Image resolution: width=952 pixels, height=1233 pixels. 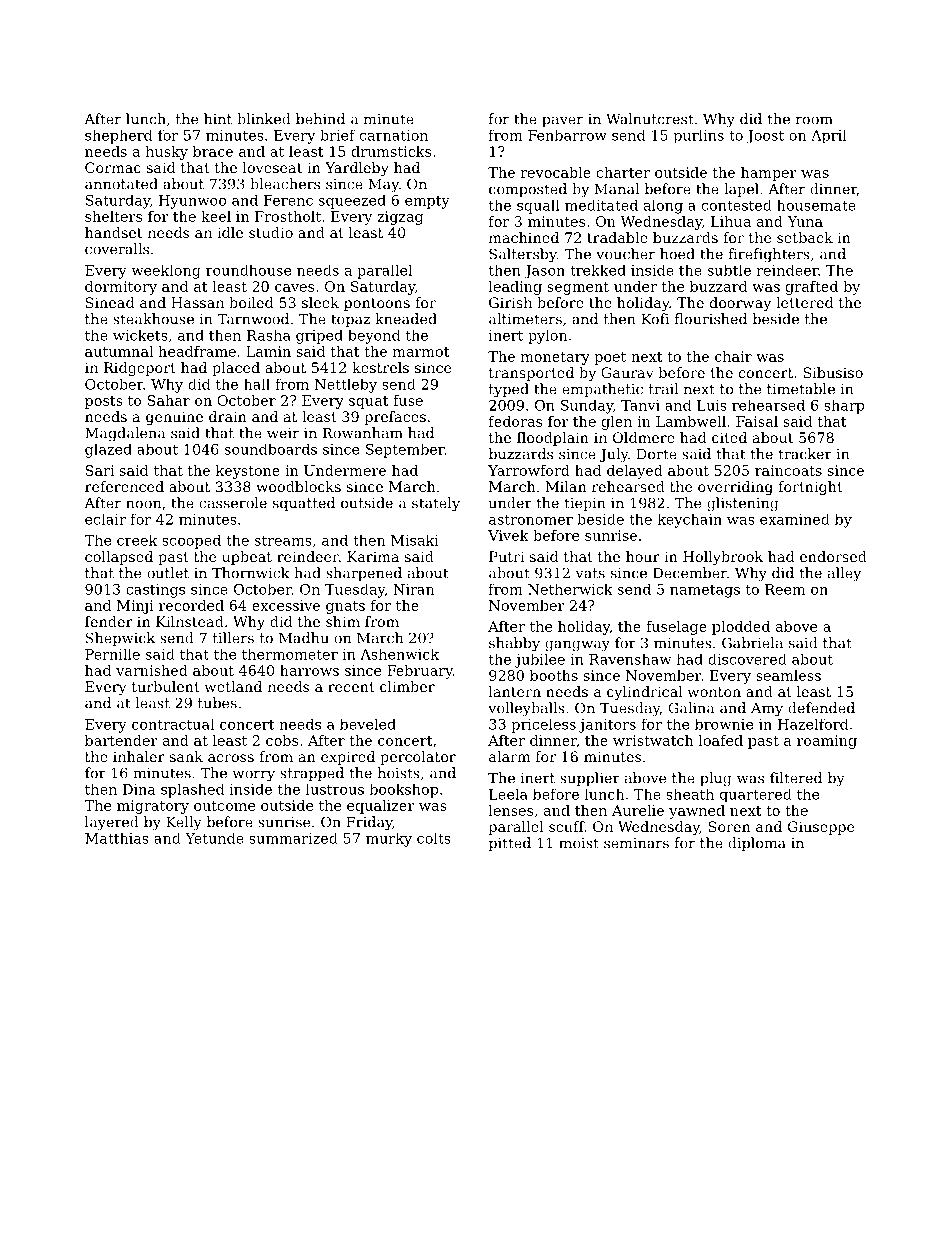 I want to click on woodblocks, so click(x=298, y=486).
